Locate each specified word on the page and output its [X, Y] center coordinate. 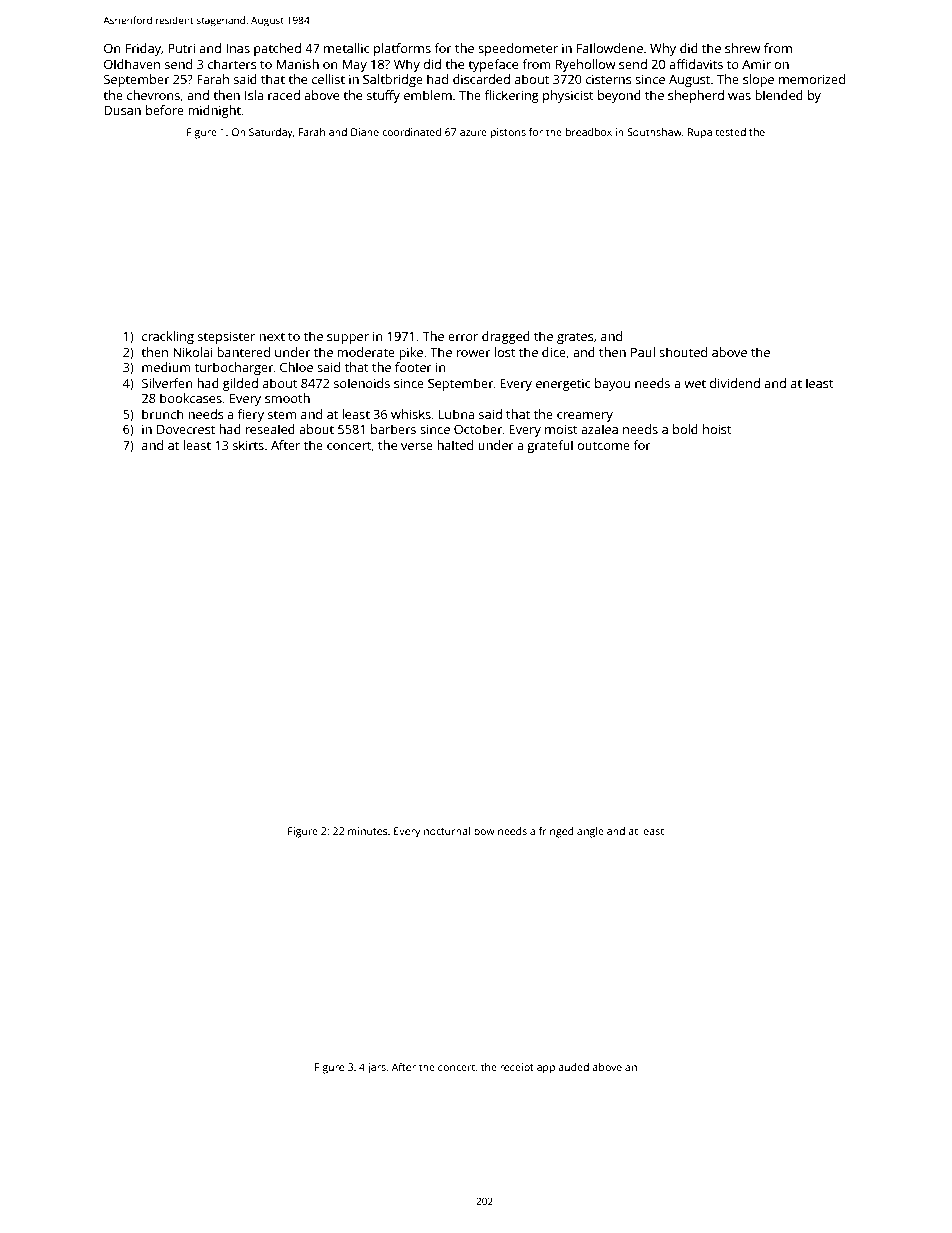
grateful [550, 446]
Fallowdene [610, 48]
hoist [717, 429]
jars [376, 1068]
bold [685, 429]
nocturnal [447, 831]
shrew [743, 48]
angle [590, 832]
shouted [683, 352]
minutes [368, 831]
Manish [298, 64]
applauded [563, 1068]
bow [484, 831]
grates [575, 338]
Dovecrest [186, 429]
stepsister [226, 337]
